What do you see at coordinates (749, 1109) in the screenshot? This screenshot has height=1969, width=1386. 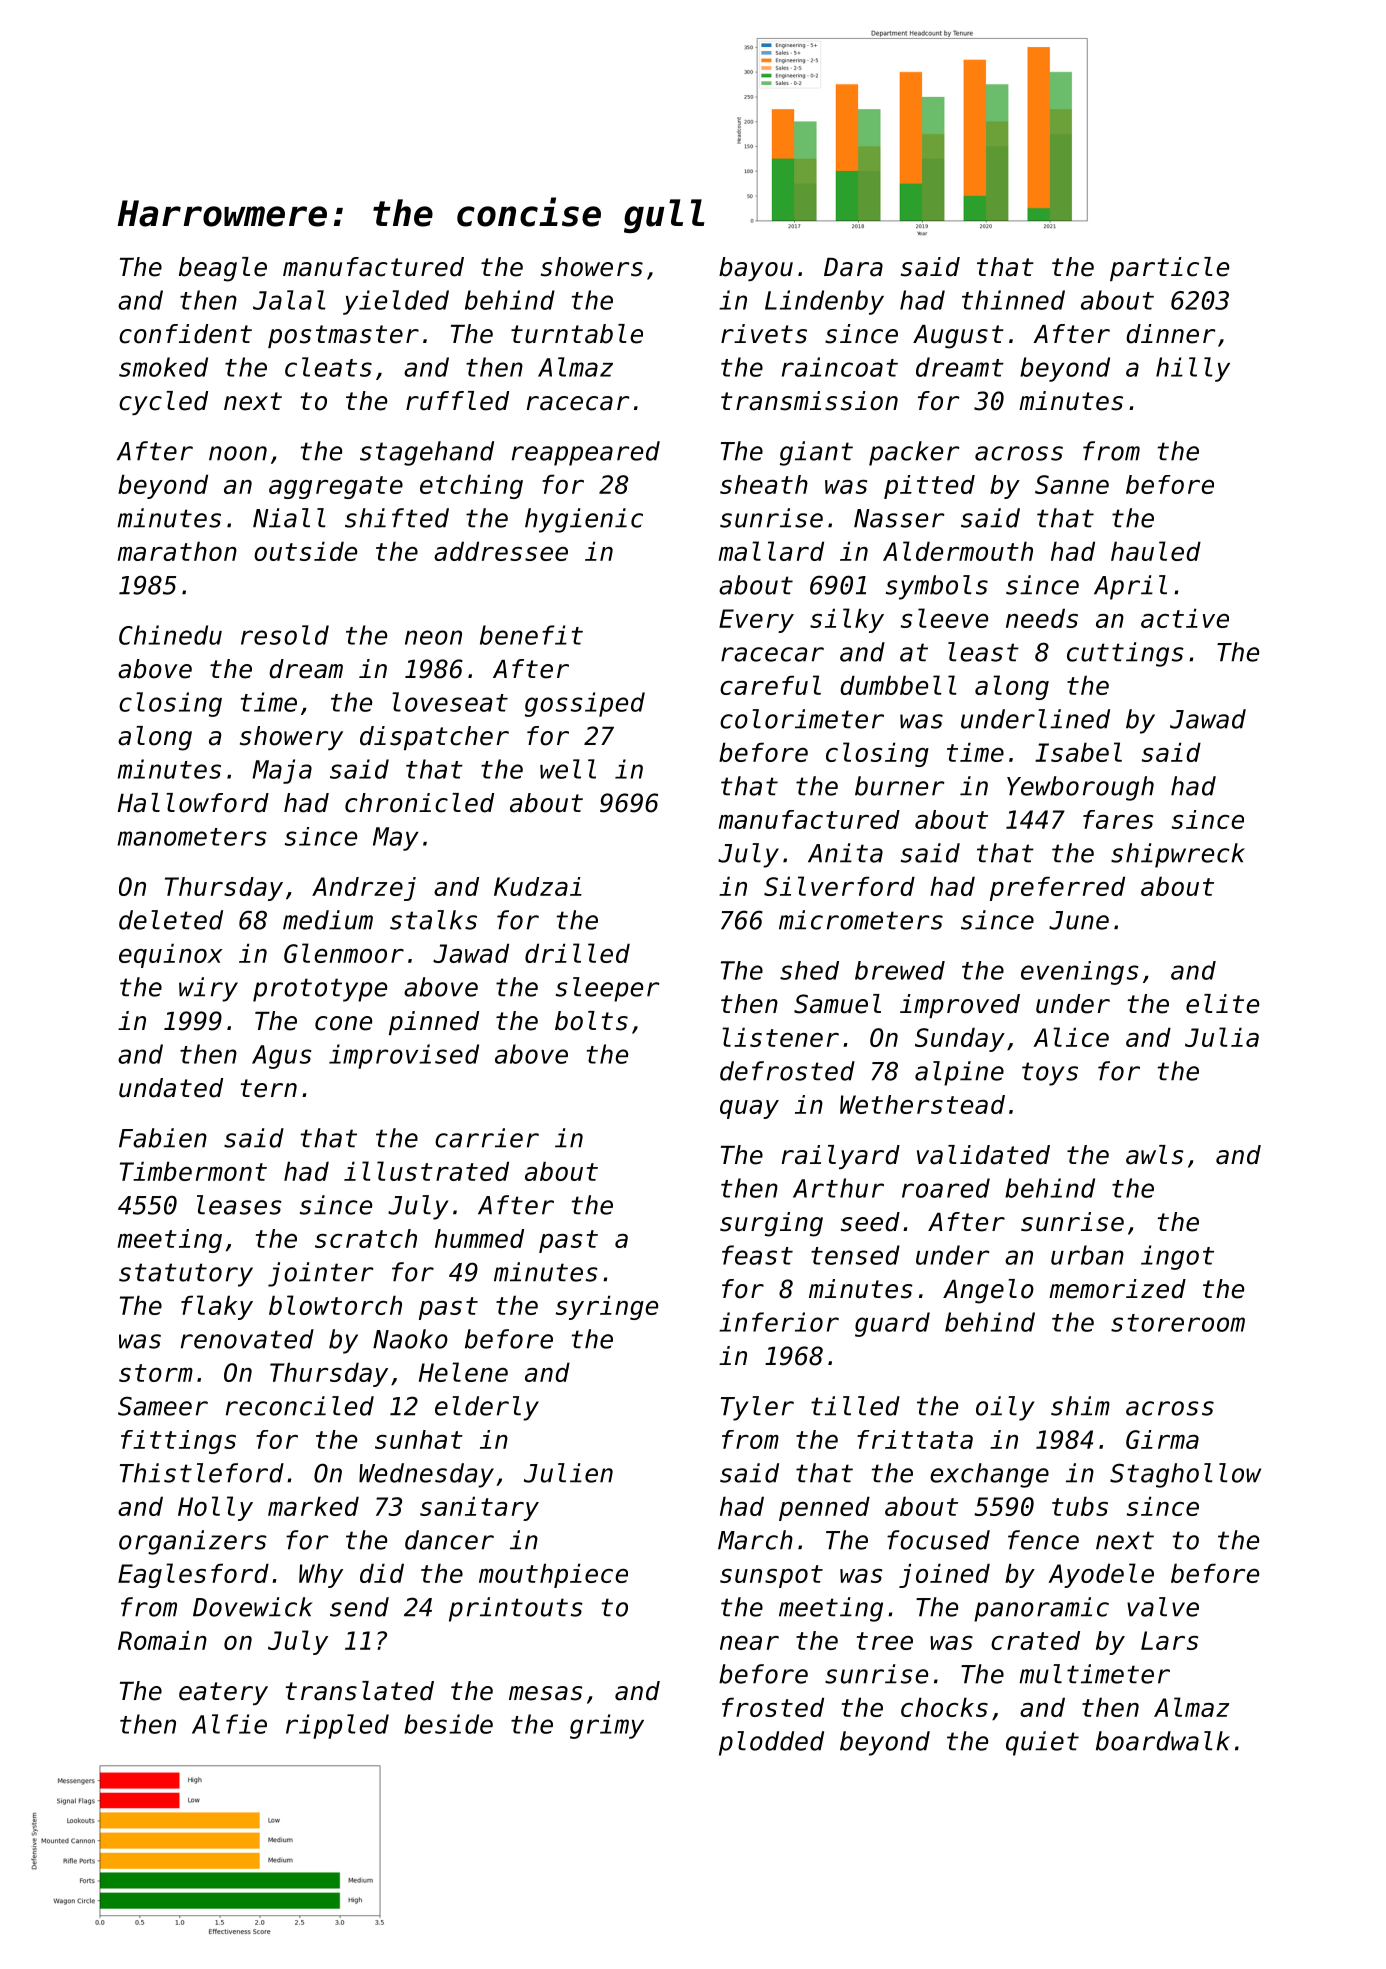 I see `quay` at bounding box center [749, 1109].
